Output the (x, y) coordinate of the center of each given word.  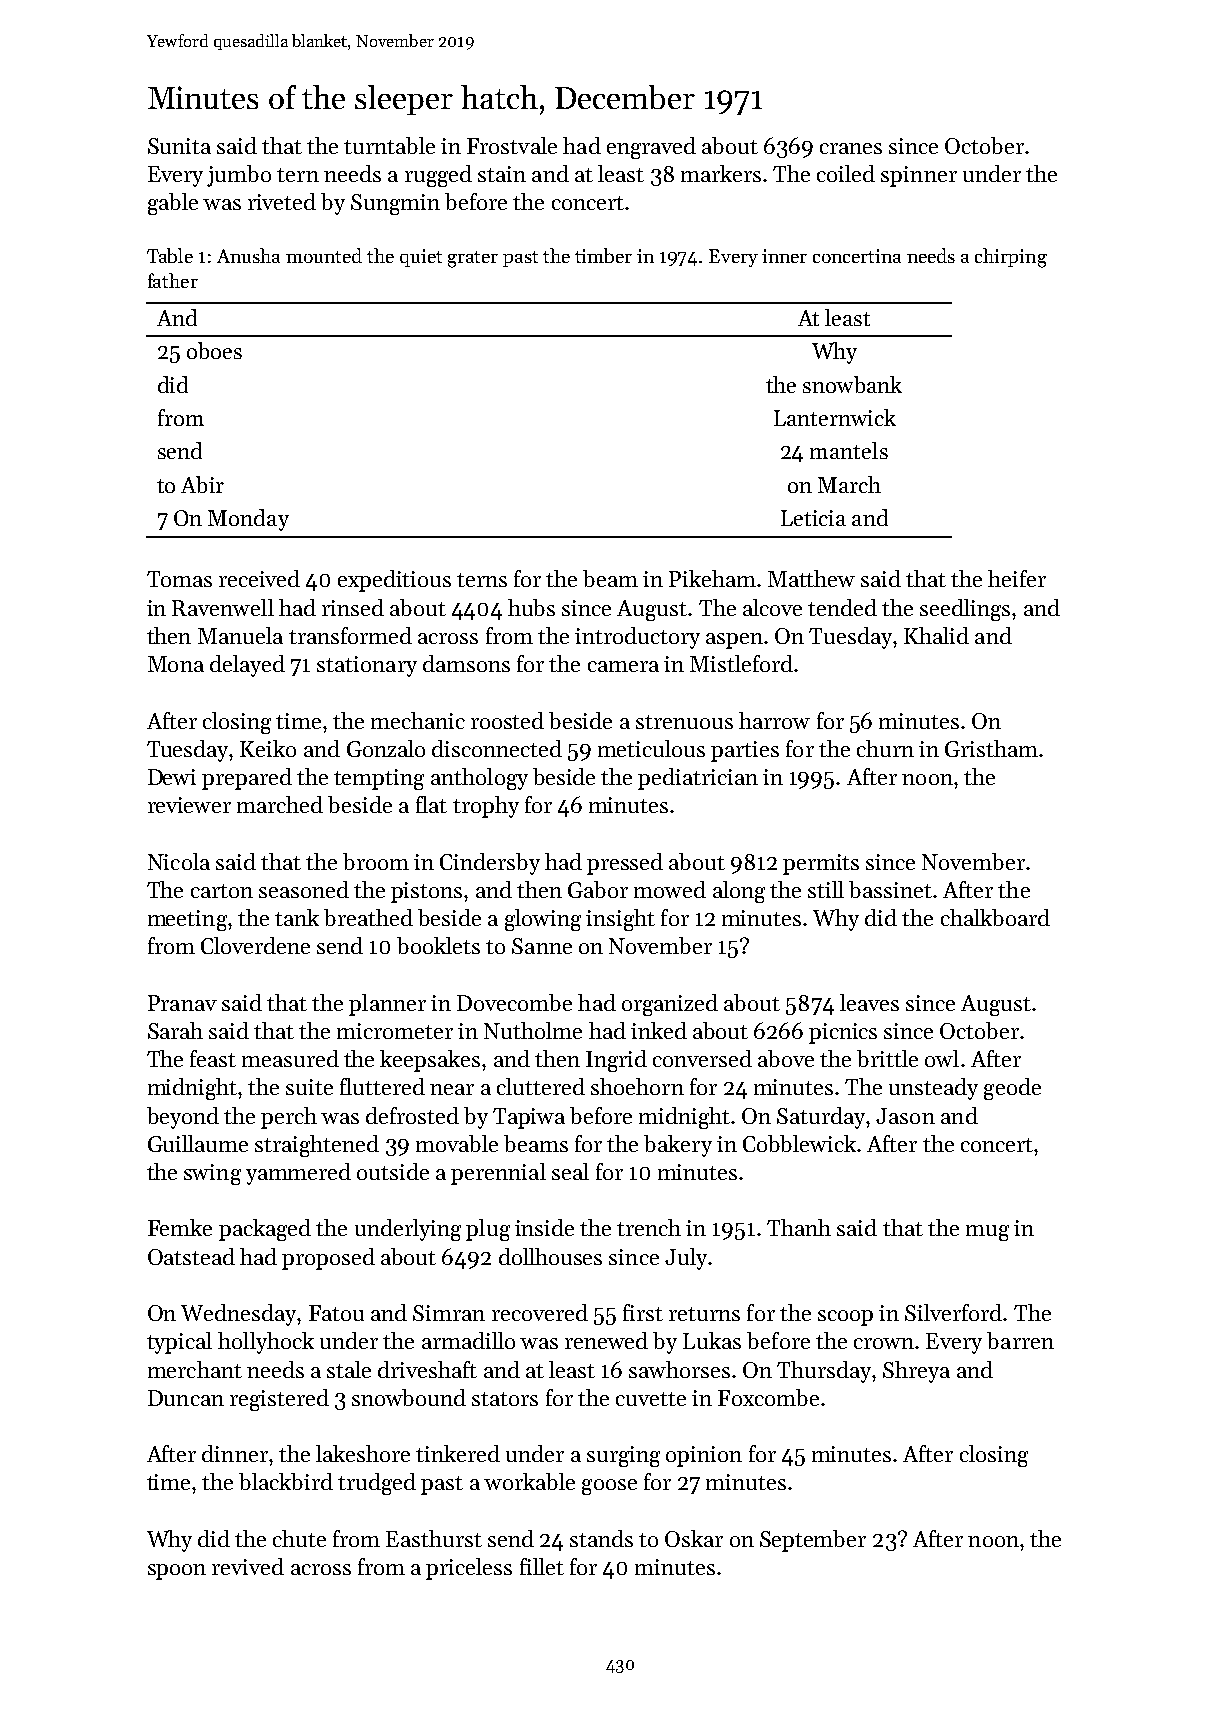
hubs (531, 607)
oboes (214, 350)
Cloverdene (255, 945)
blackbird (286, 1481)
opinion (704, 1456)
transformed (350, 635)
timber (603, 255)
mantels (849, 450)
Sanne (542, 946)
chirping (1011, 258)
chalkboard (995, 917)
